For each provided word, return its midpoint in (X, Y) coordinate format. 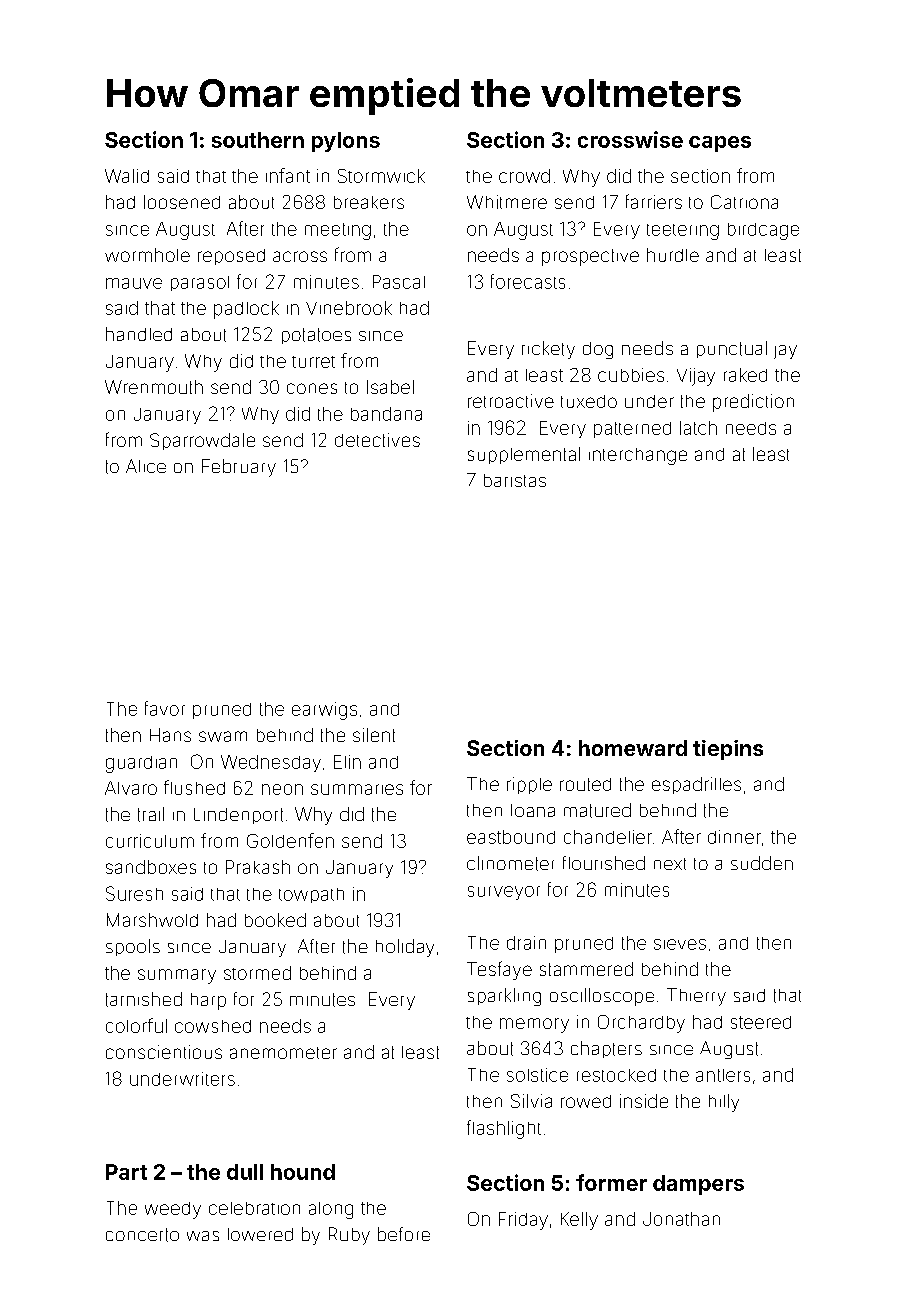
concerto (142, 1235)
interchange (638, 456)
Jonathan (681, 1219)
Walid (127, 176)
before (404, 1234)
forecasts (528, 281)
